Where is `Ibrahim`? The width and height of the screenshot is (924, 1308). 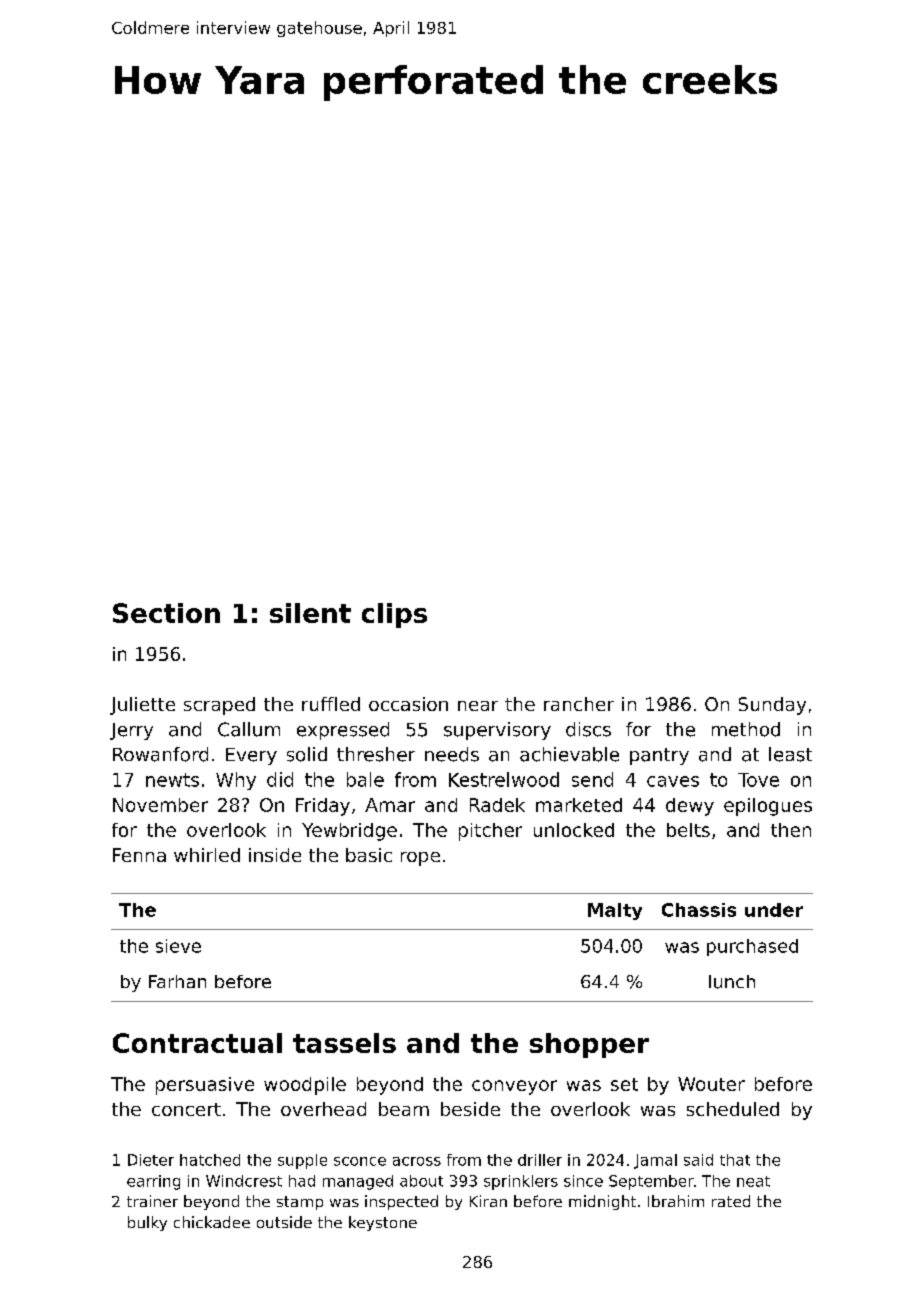
Ibrahim is located at coordinates (676, 1201).
